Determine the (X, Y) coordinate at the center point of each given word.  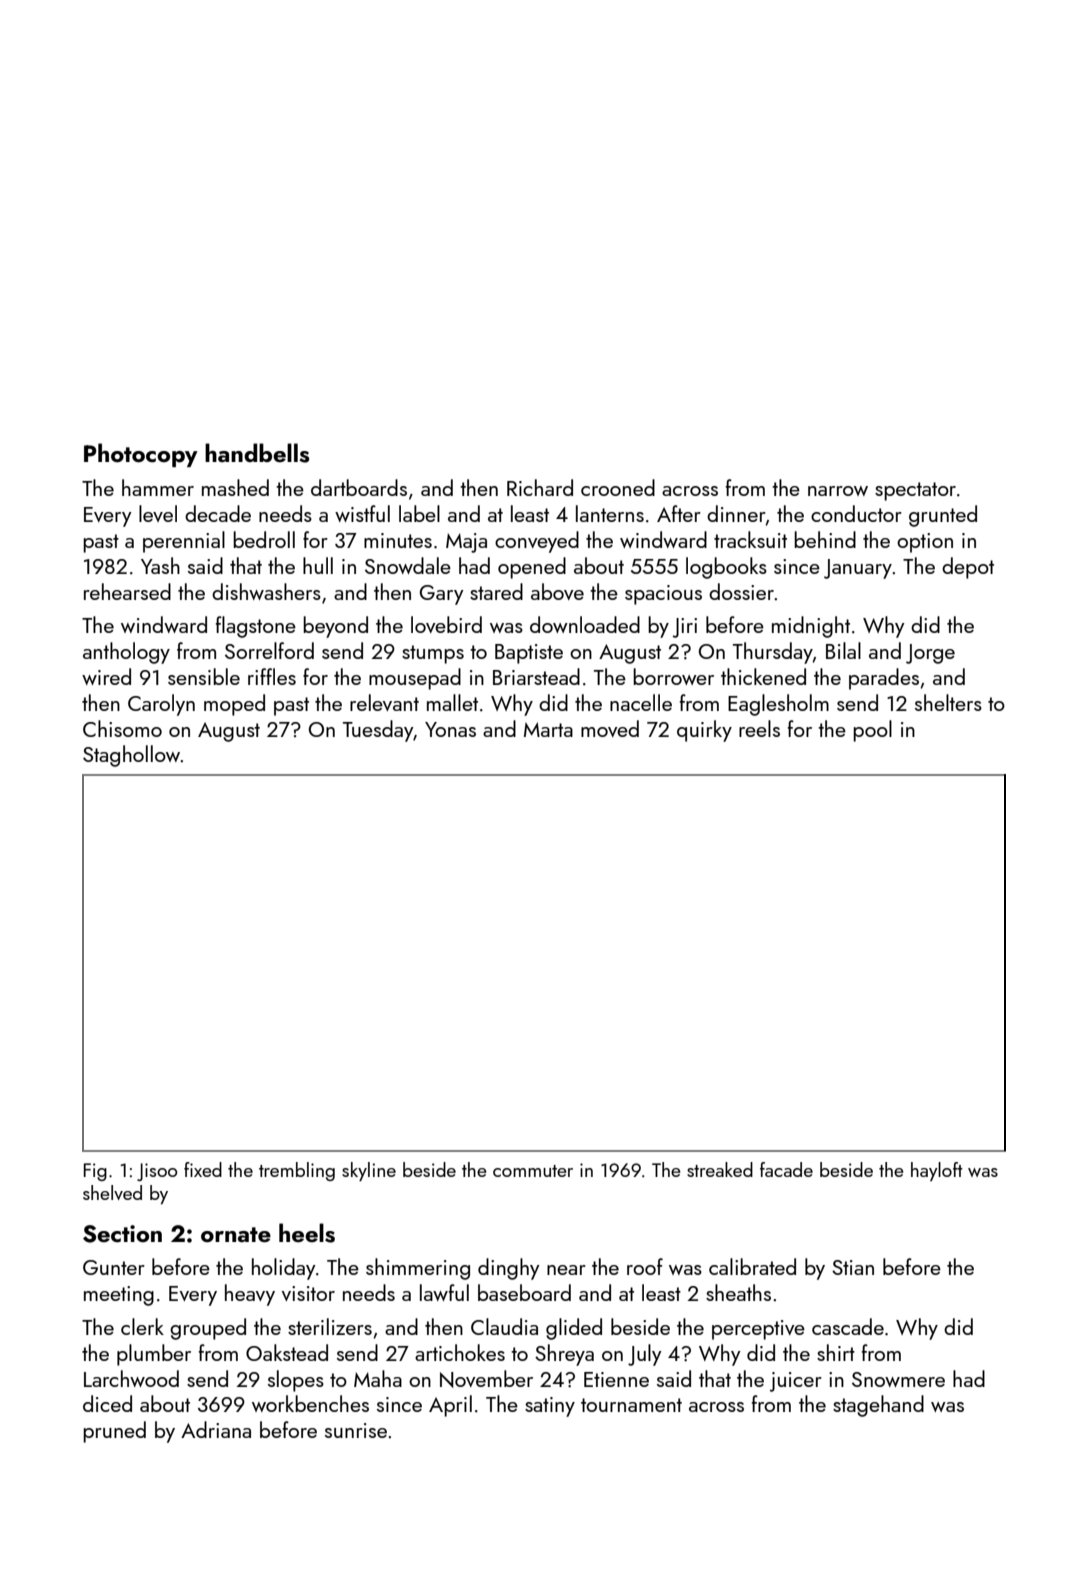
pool (872, 731)
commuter (533, 1171)
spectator (915, 491)
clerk (142, 1326)
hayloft (937, 1171)
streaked (720, 1169)
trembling (297, 1171)
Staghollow (132, 756)
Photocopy (141, 455)
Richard (540, 487)
